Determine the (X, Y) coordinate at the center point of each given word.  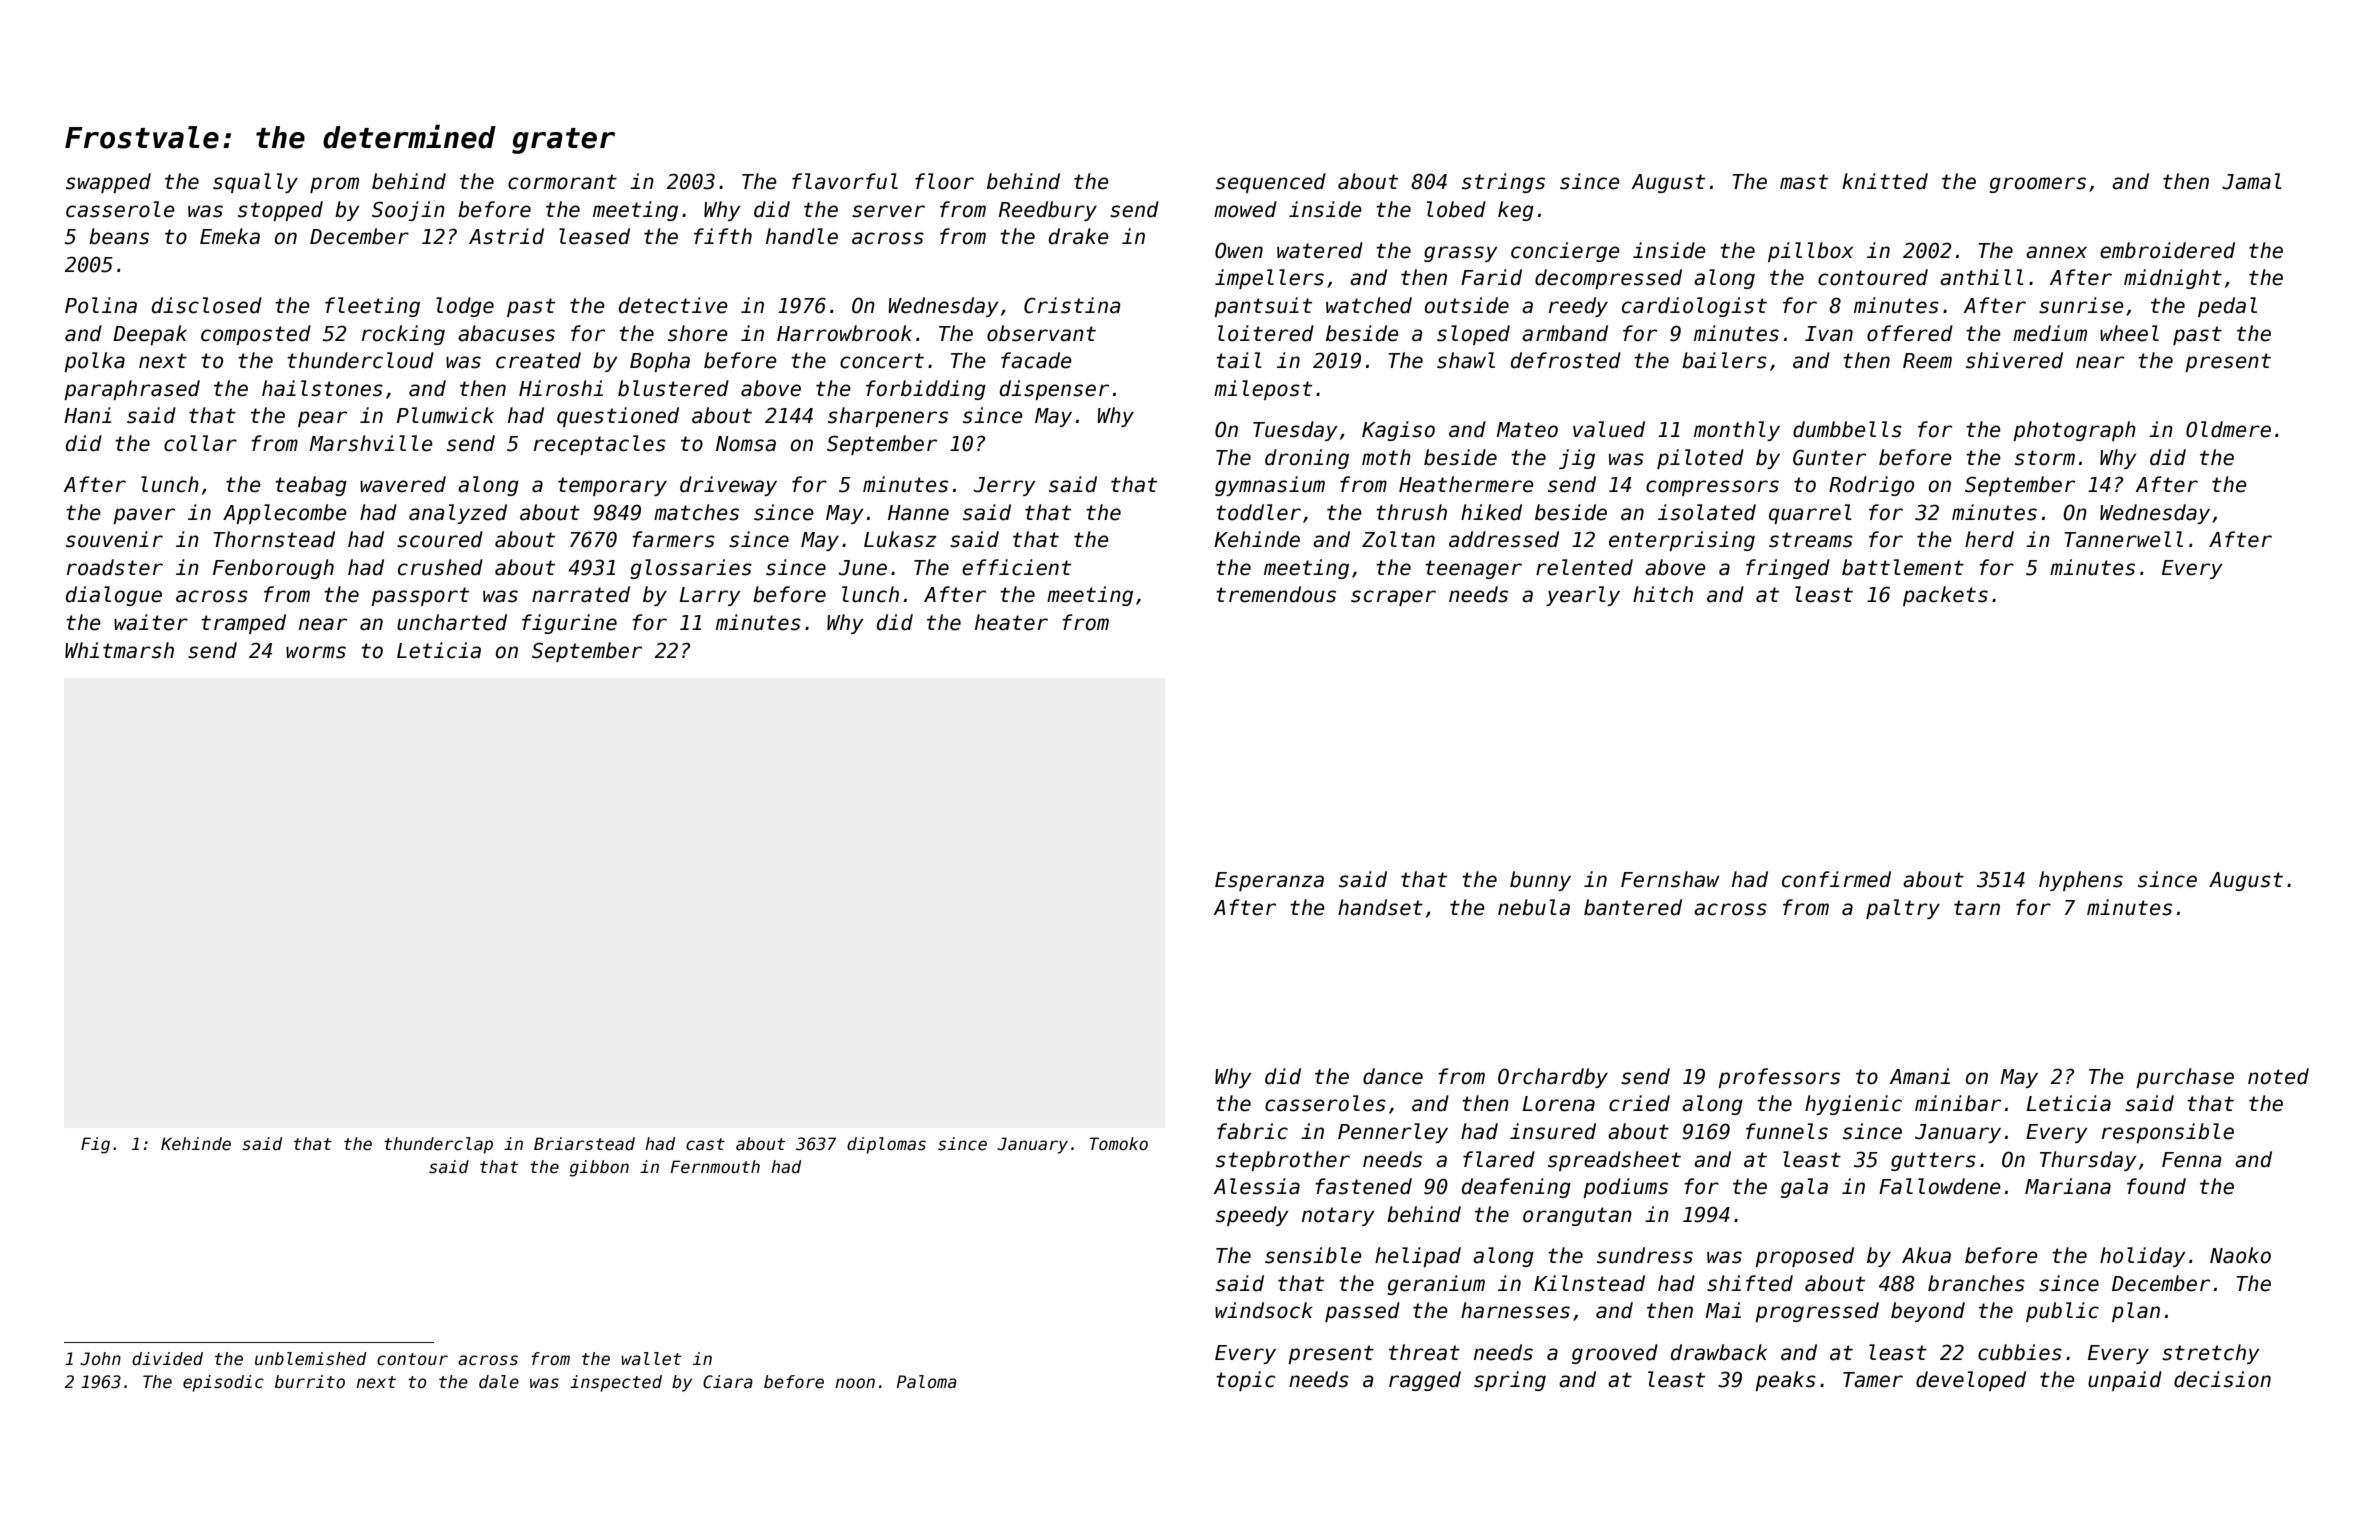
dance (1393, 1076)
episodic (223, 1383)
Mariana (2068, 1186)
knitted (1885, 181)
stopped (280, 211)
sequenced (1271, 183)
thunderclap (438, 1145)
